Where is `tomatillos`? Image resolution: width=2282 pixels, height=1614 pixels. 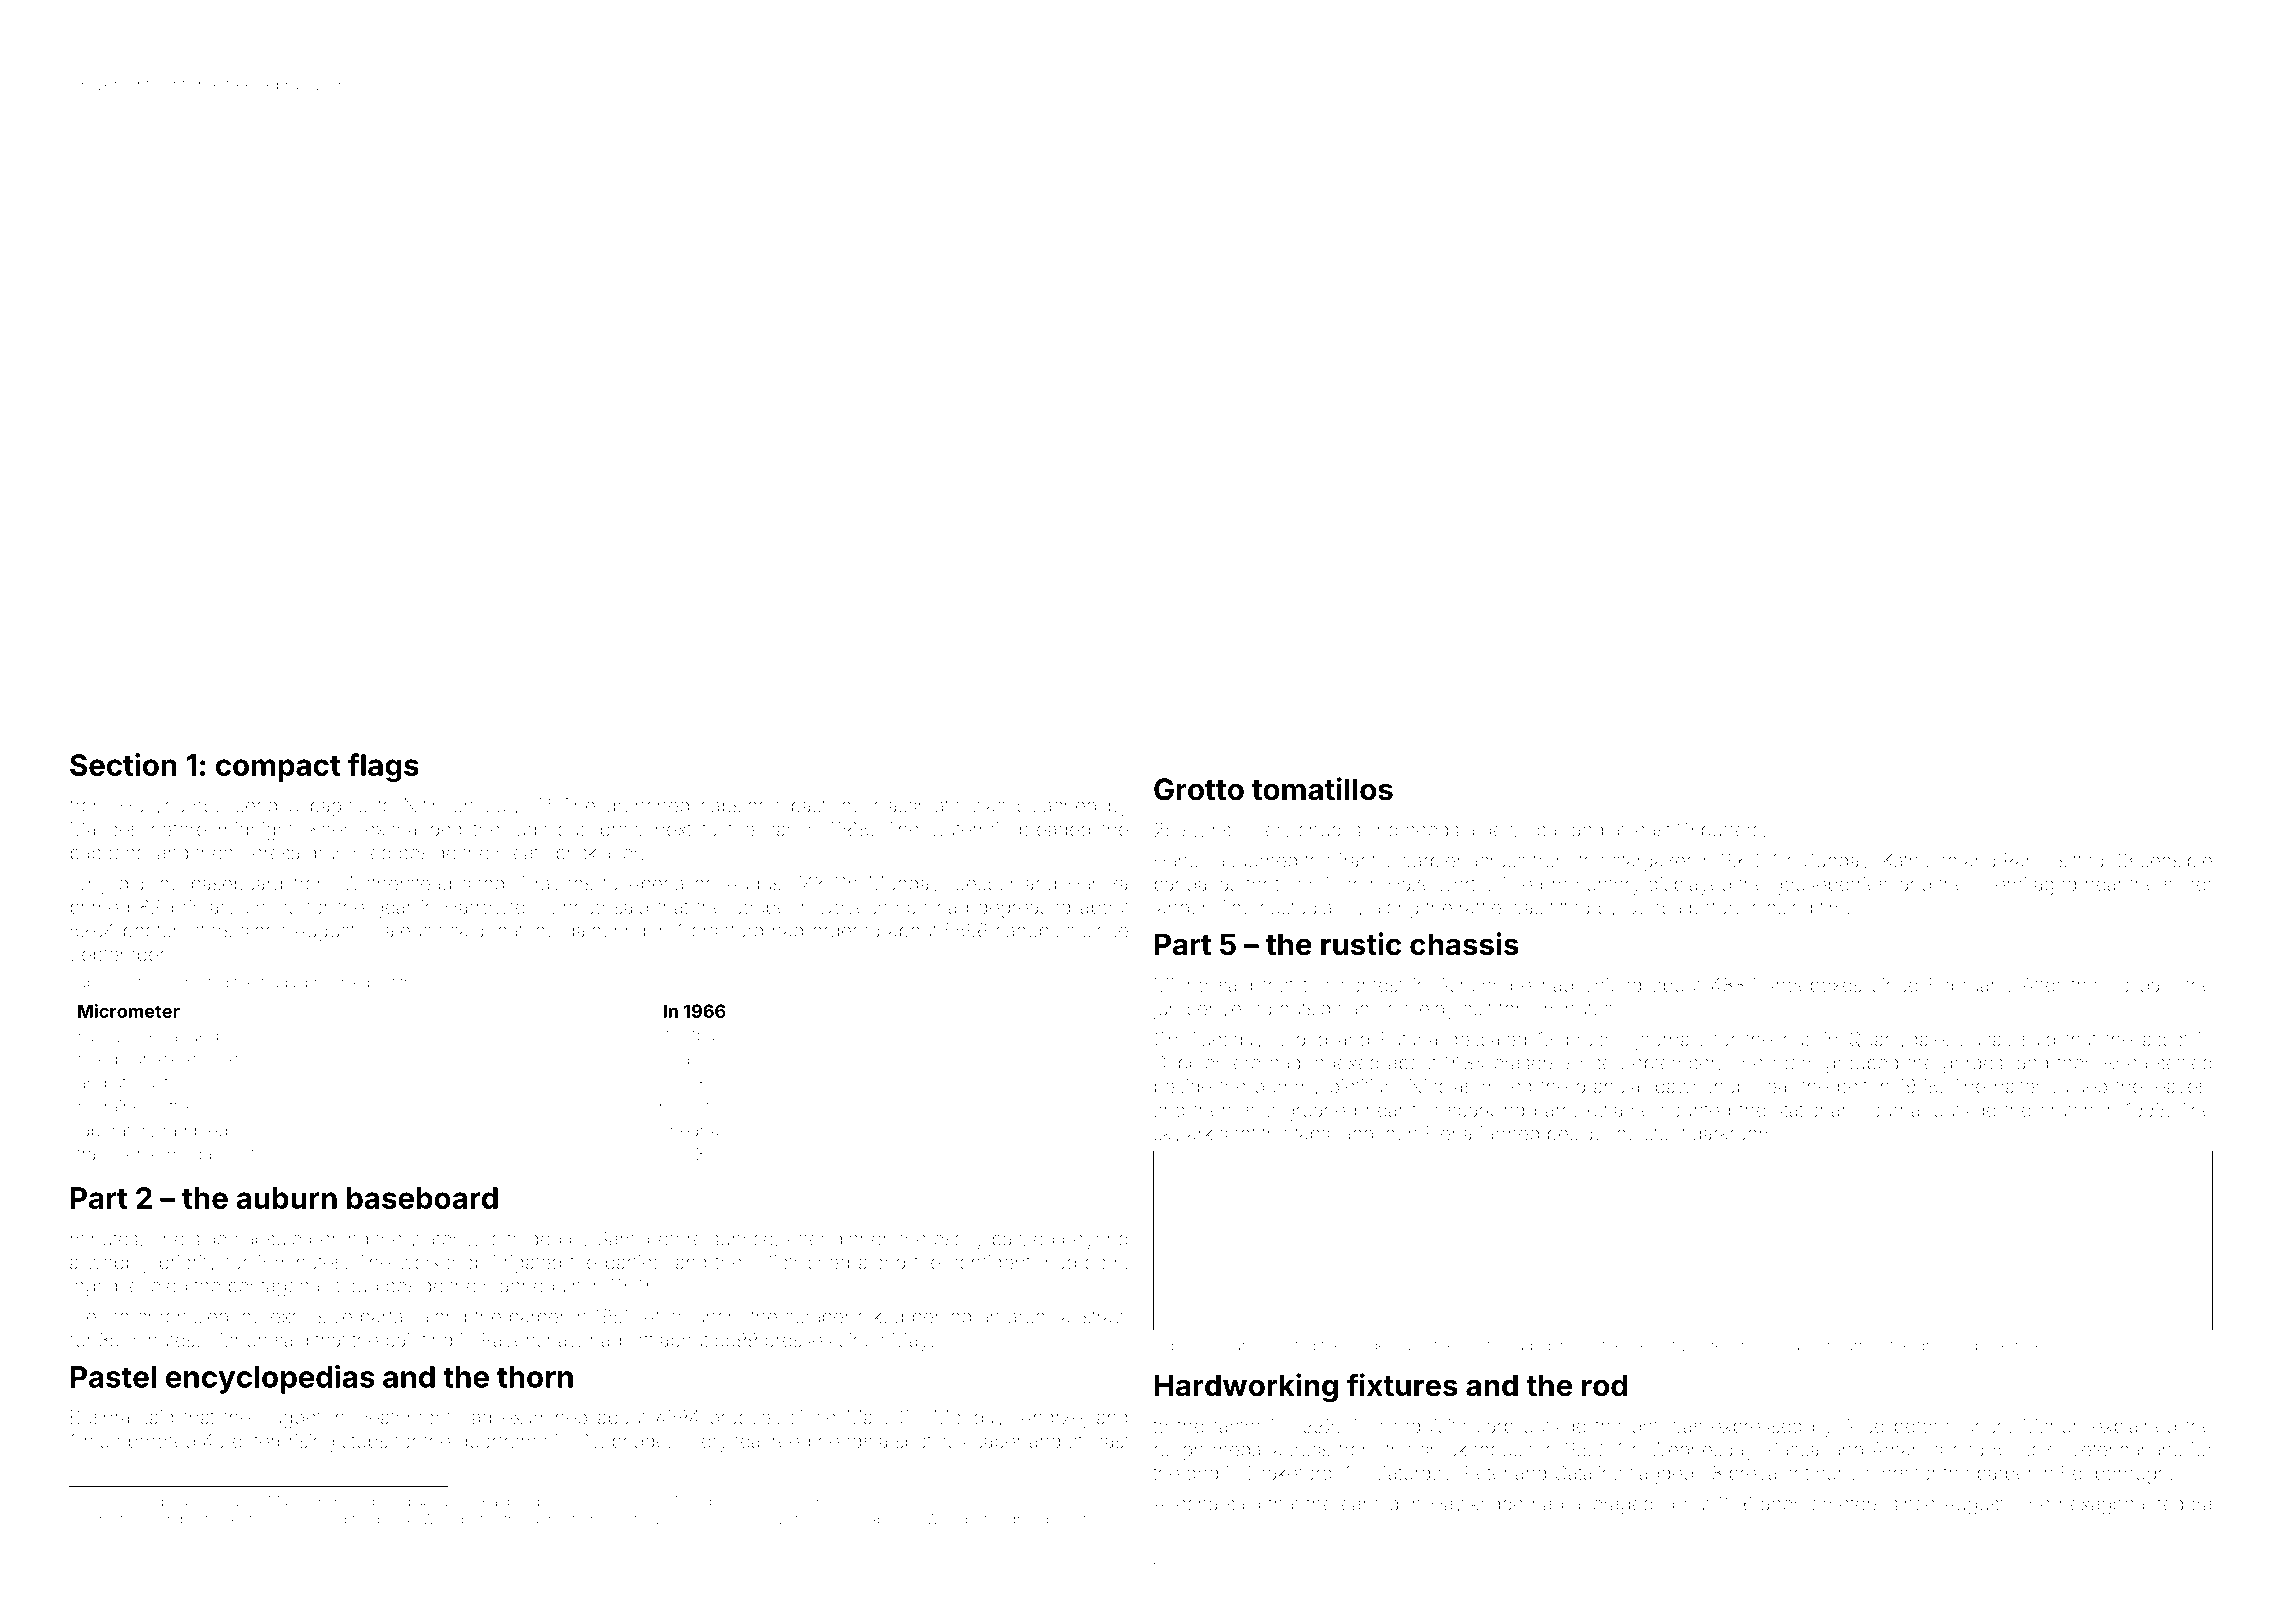 tomatillos is located at coordinates (1322, 789).
